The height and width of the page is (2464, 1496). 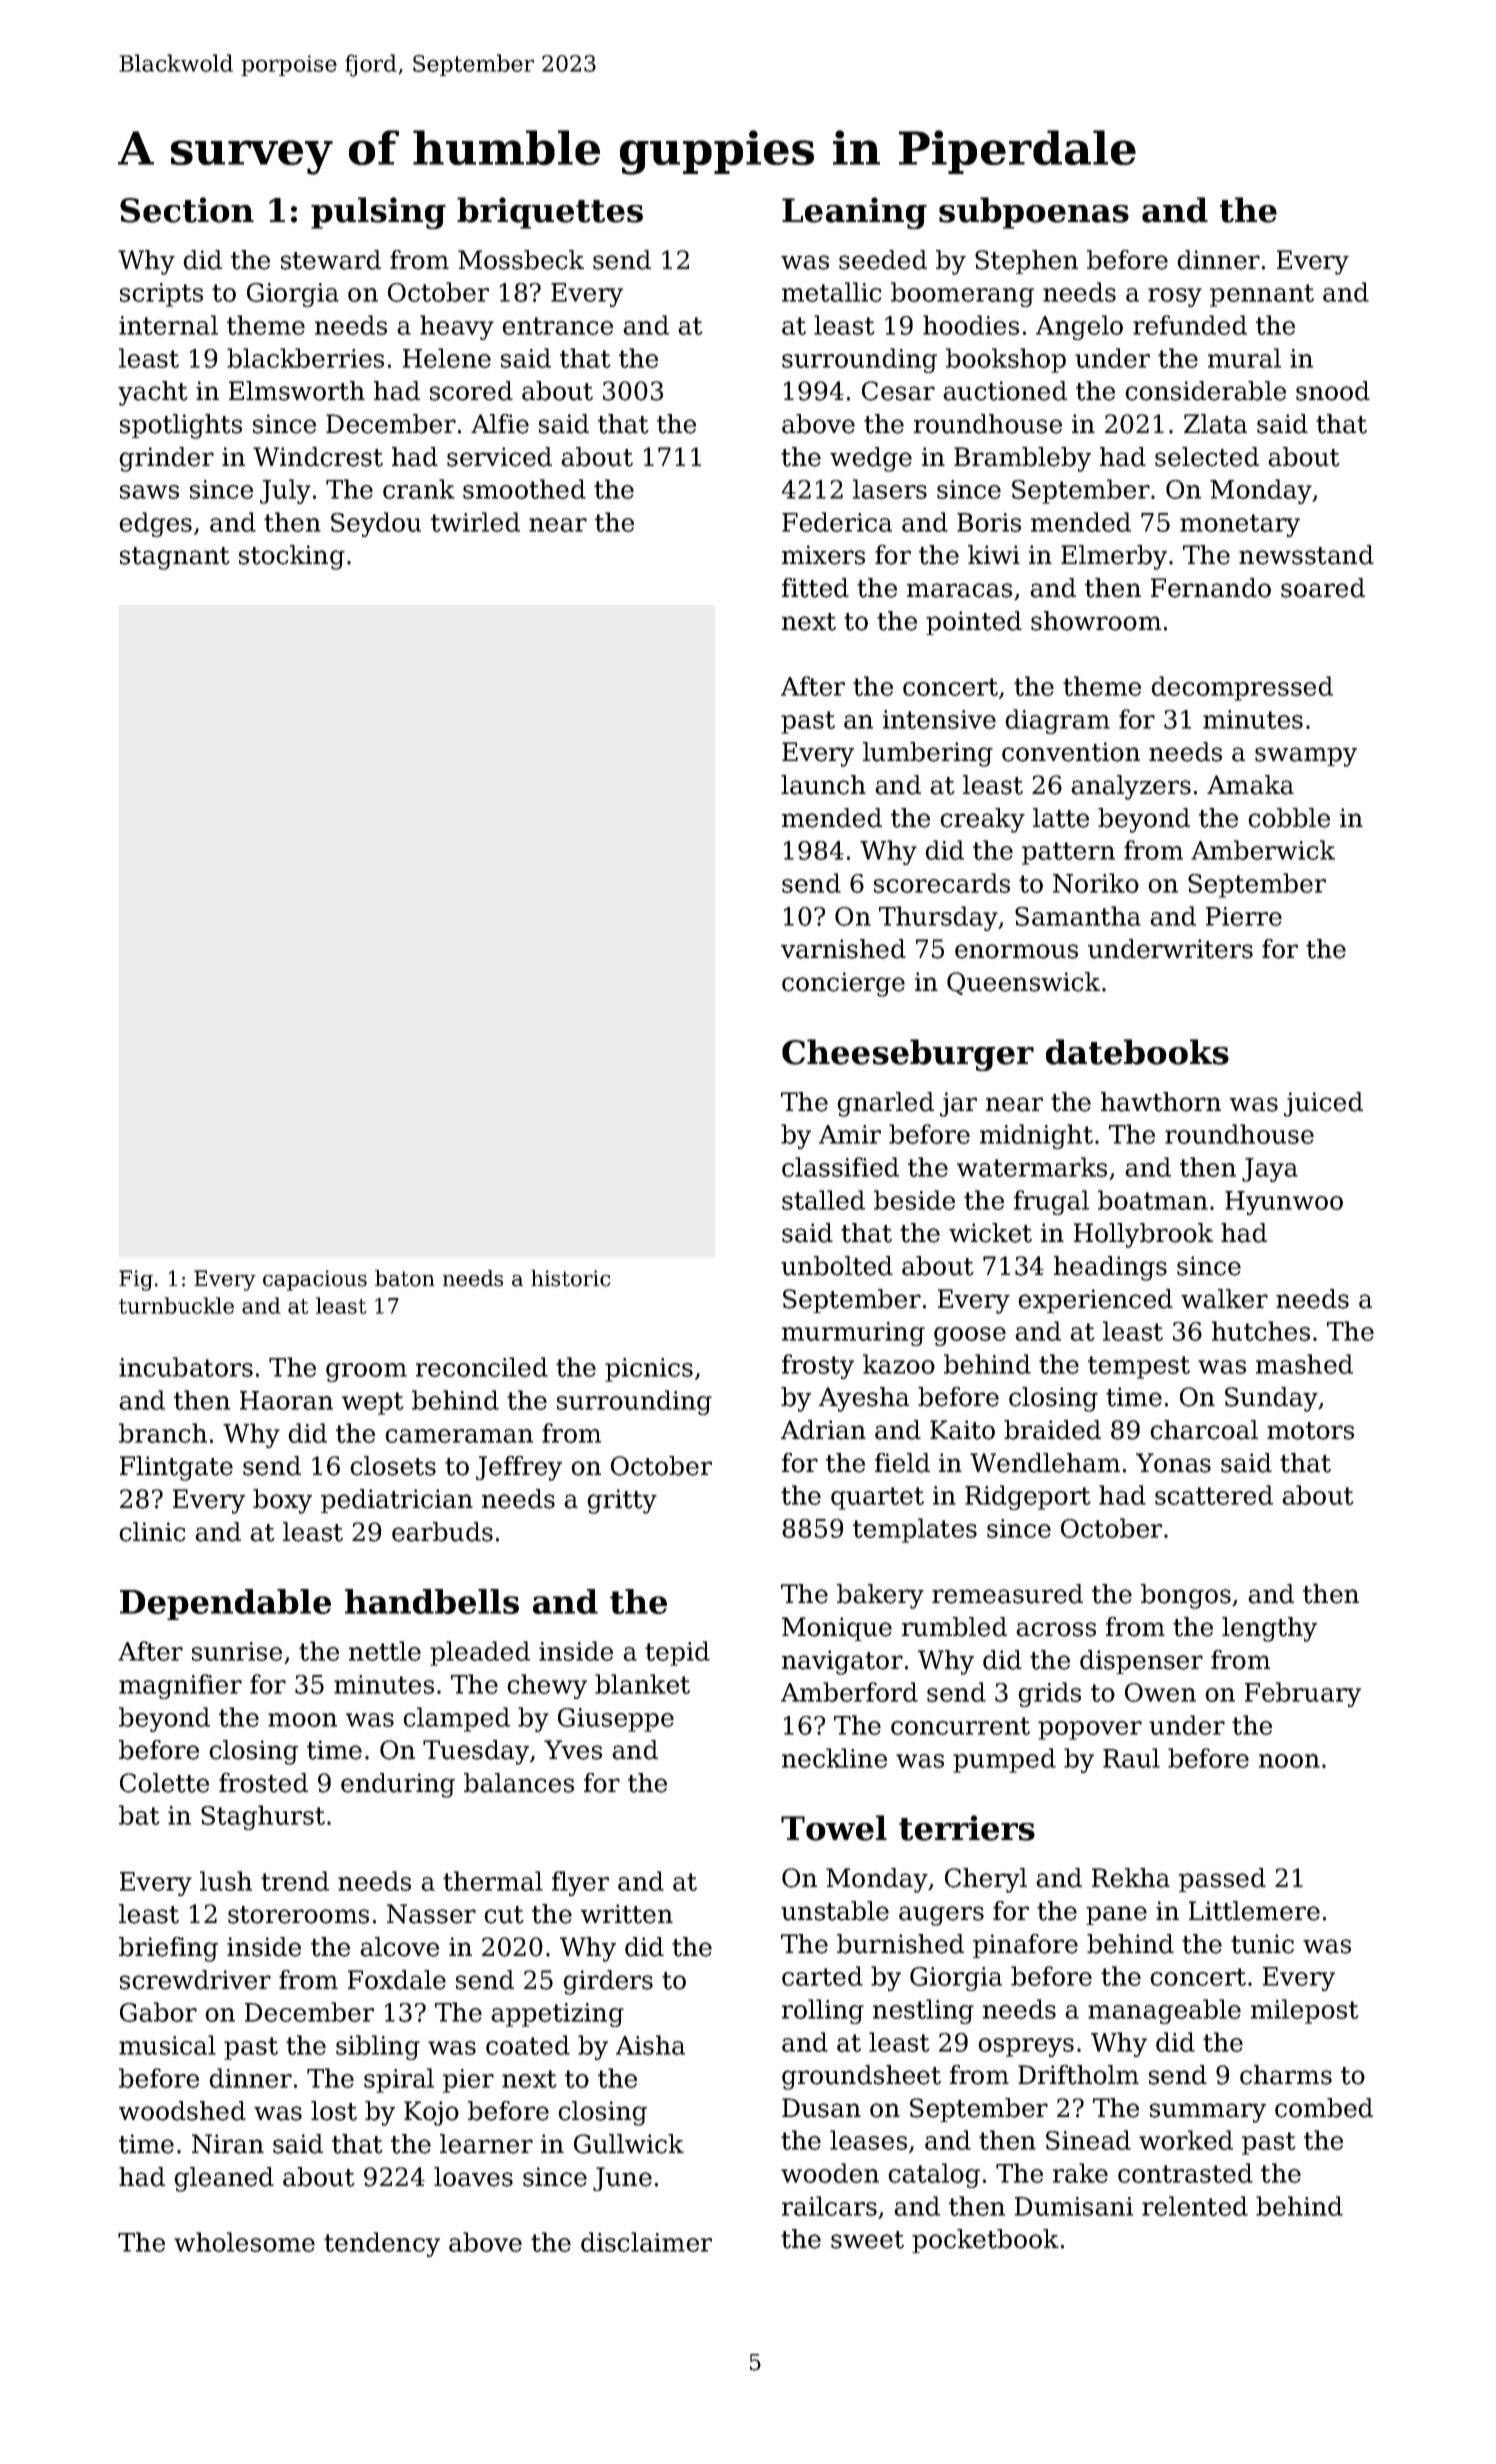 What do you see at coordinates (1078, 2075) in the page?
I see `Driftholm` at bounding box center [1078, 2075].
